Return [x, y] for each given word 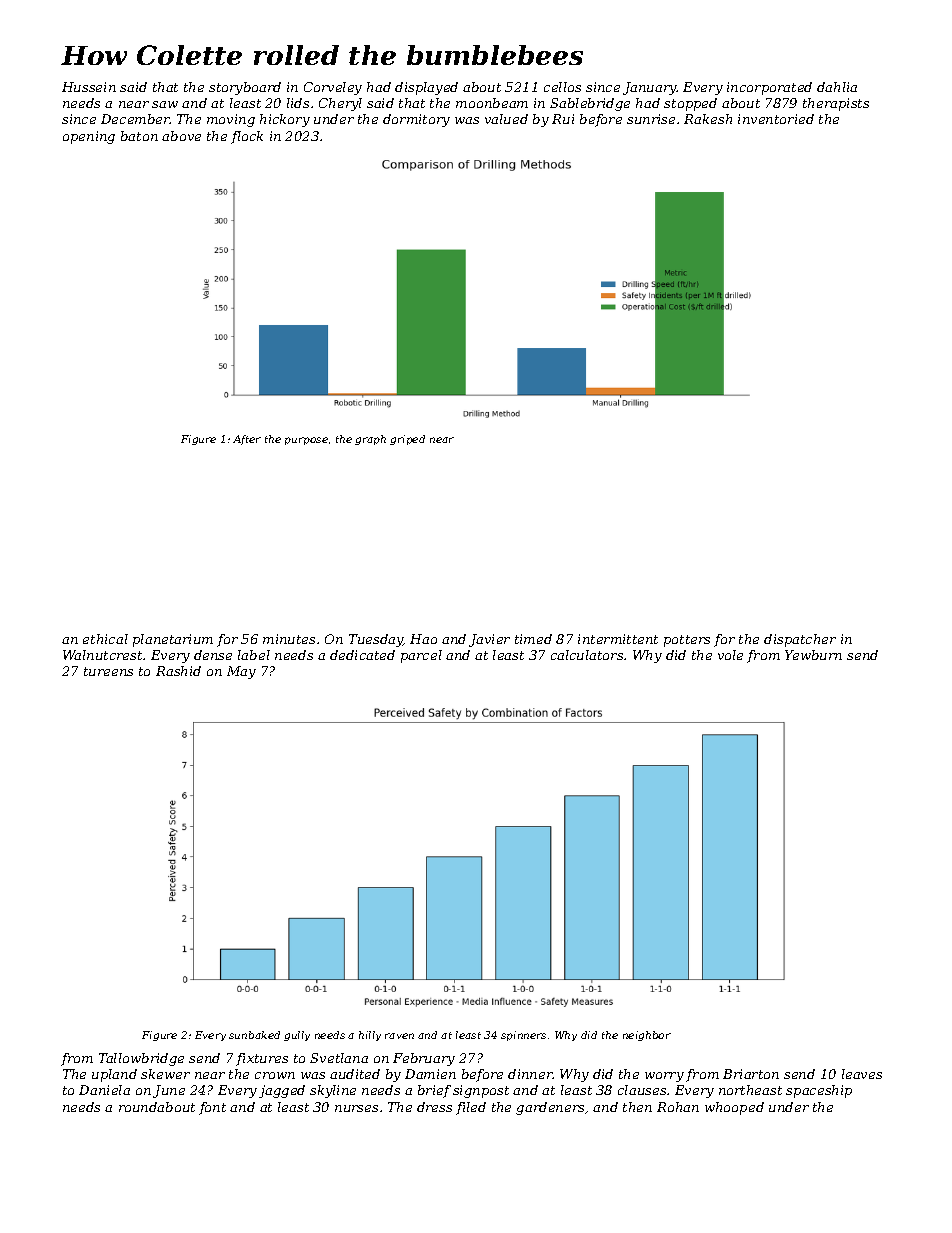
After [247, 440]
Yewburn [813, 655]
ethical [105, 639]
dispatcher [800, 640]
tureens [108, 671]
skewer [165, 1074]
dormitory [416, 120]
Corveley [333, 88]
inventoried [776, 119]
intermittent [618, 639]
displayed [426, 88]
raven [399, 1036]
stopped [690, 104]
